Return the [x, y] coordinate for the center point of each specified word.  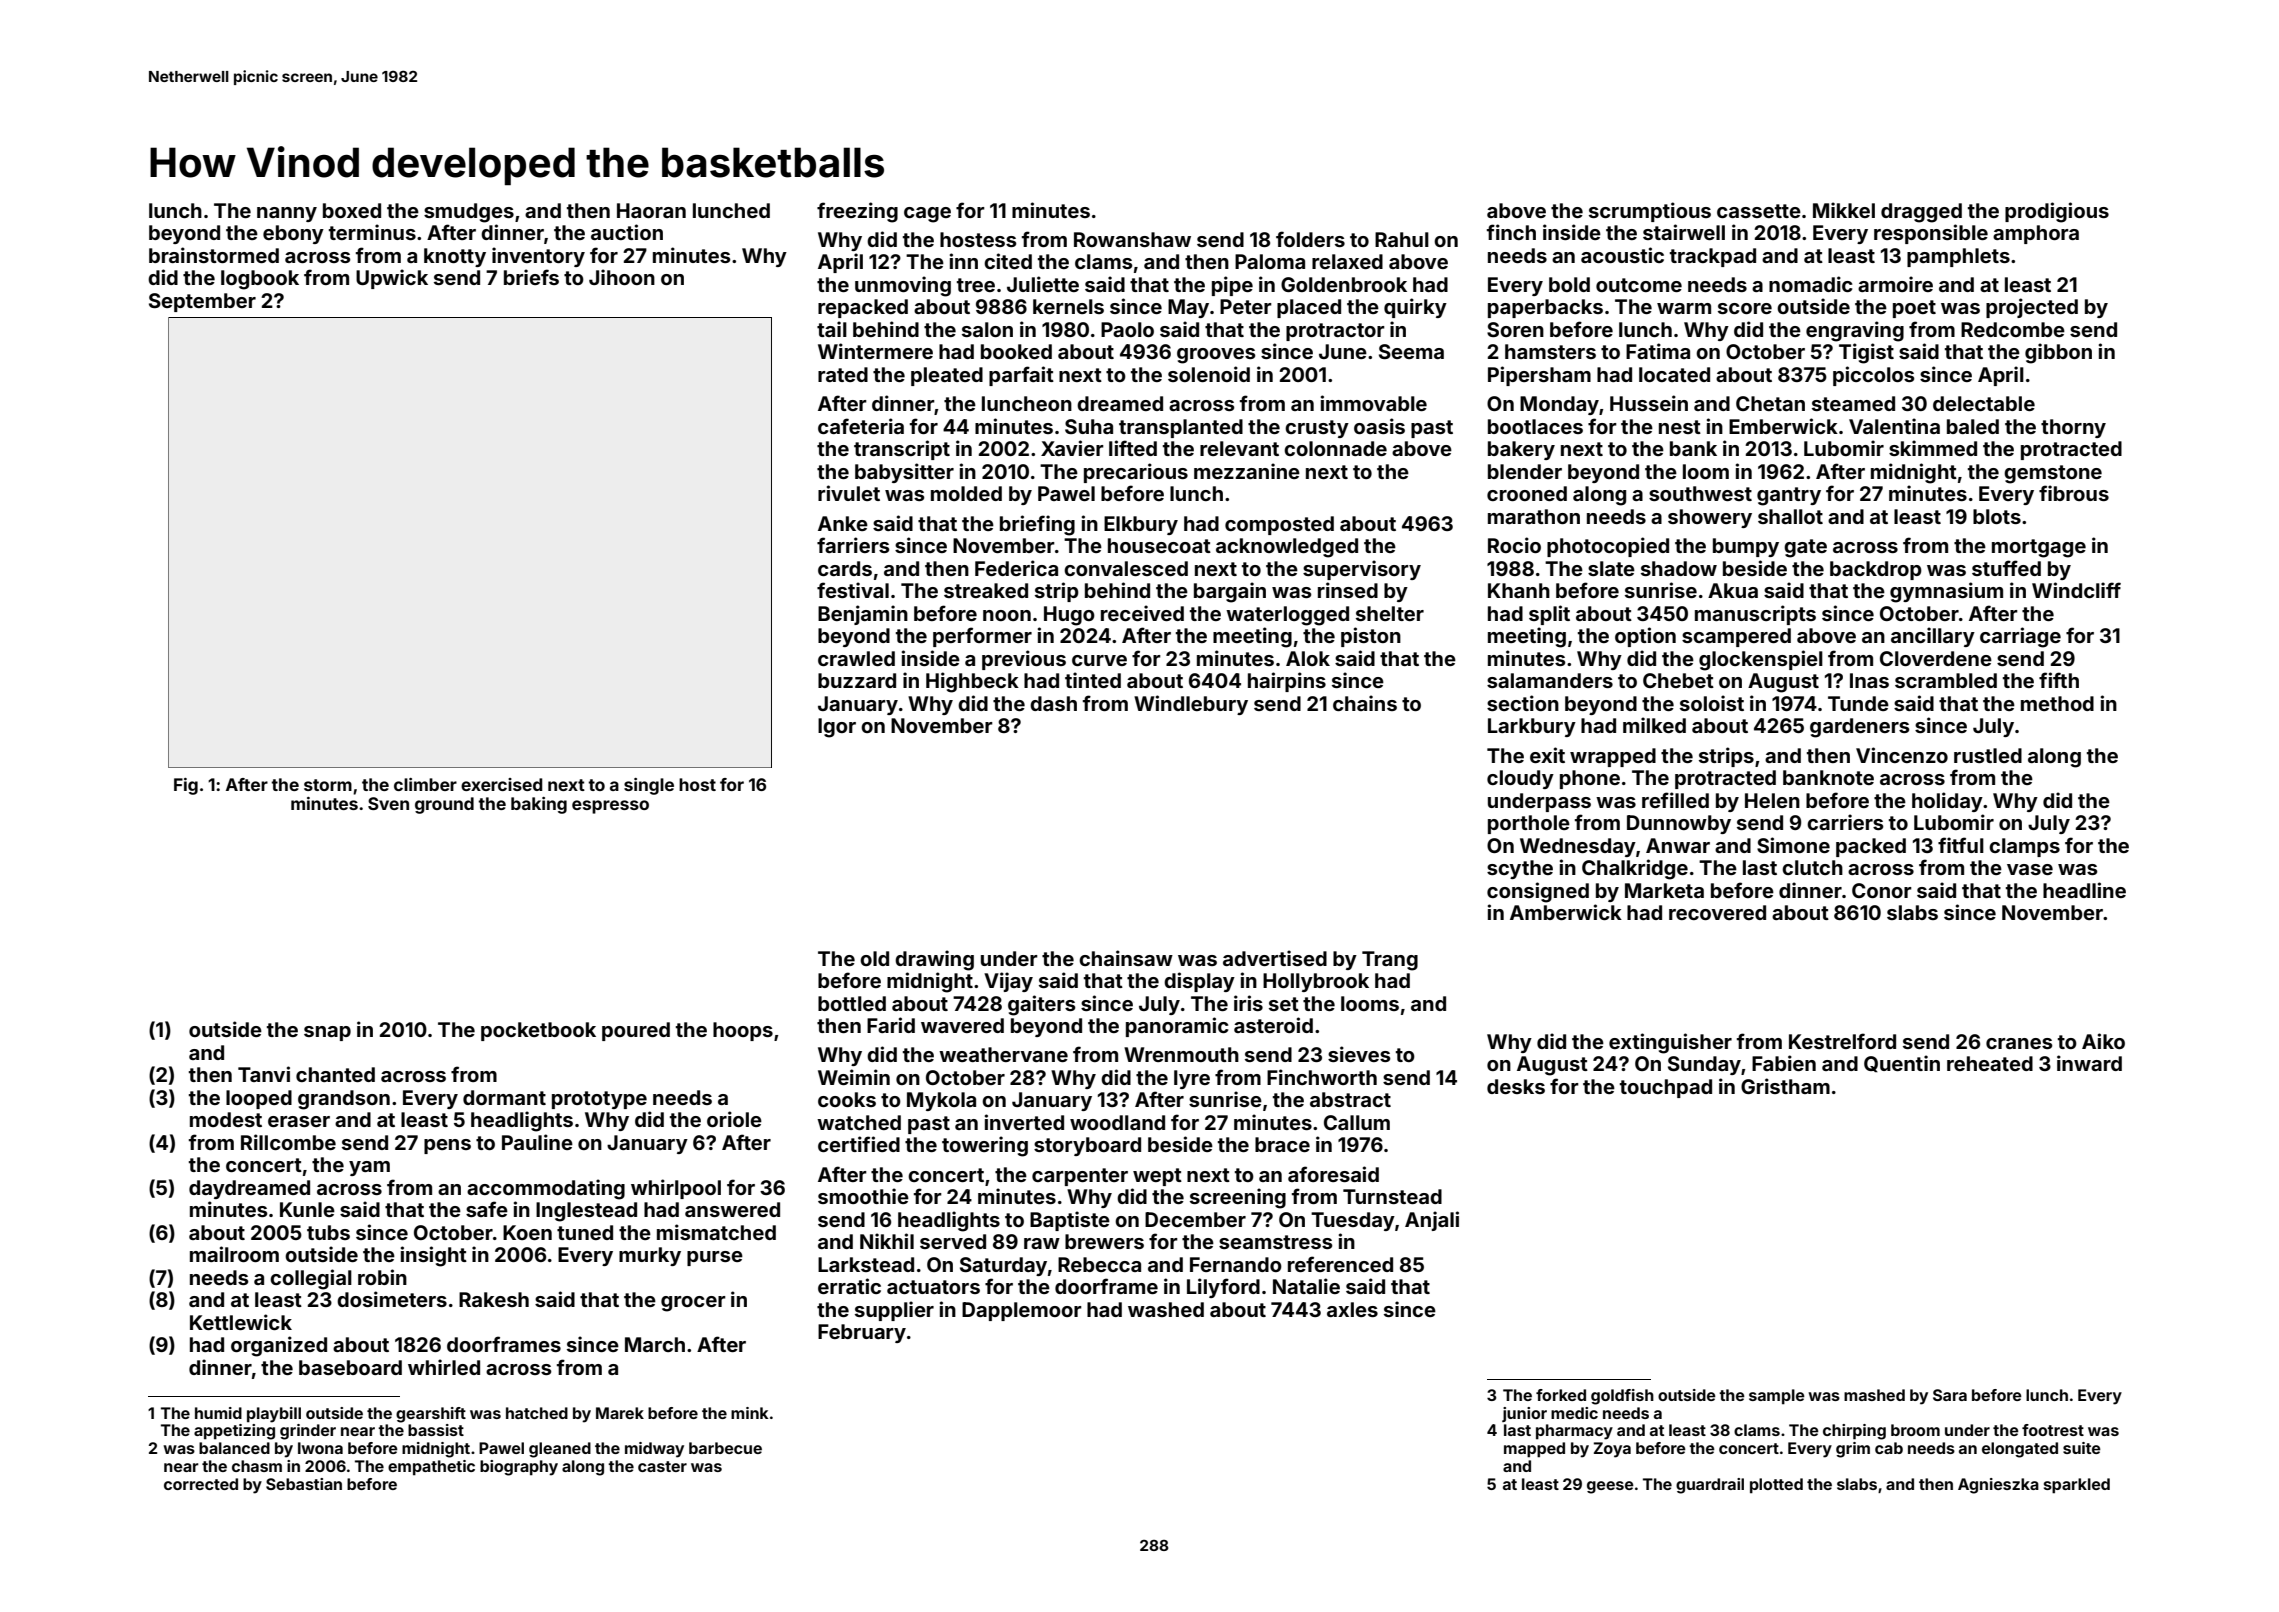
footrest [2053, 1430]
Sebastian [304, 1484]
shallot [1790, 516]
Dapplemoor [1022, 1311]
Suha [1089, 426]
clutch [1812, 867]
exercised [501, 784]
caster [662, 1466]
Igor [837, 728]
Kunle [307, 1209]
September [202, 302]
